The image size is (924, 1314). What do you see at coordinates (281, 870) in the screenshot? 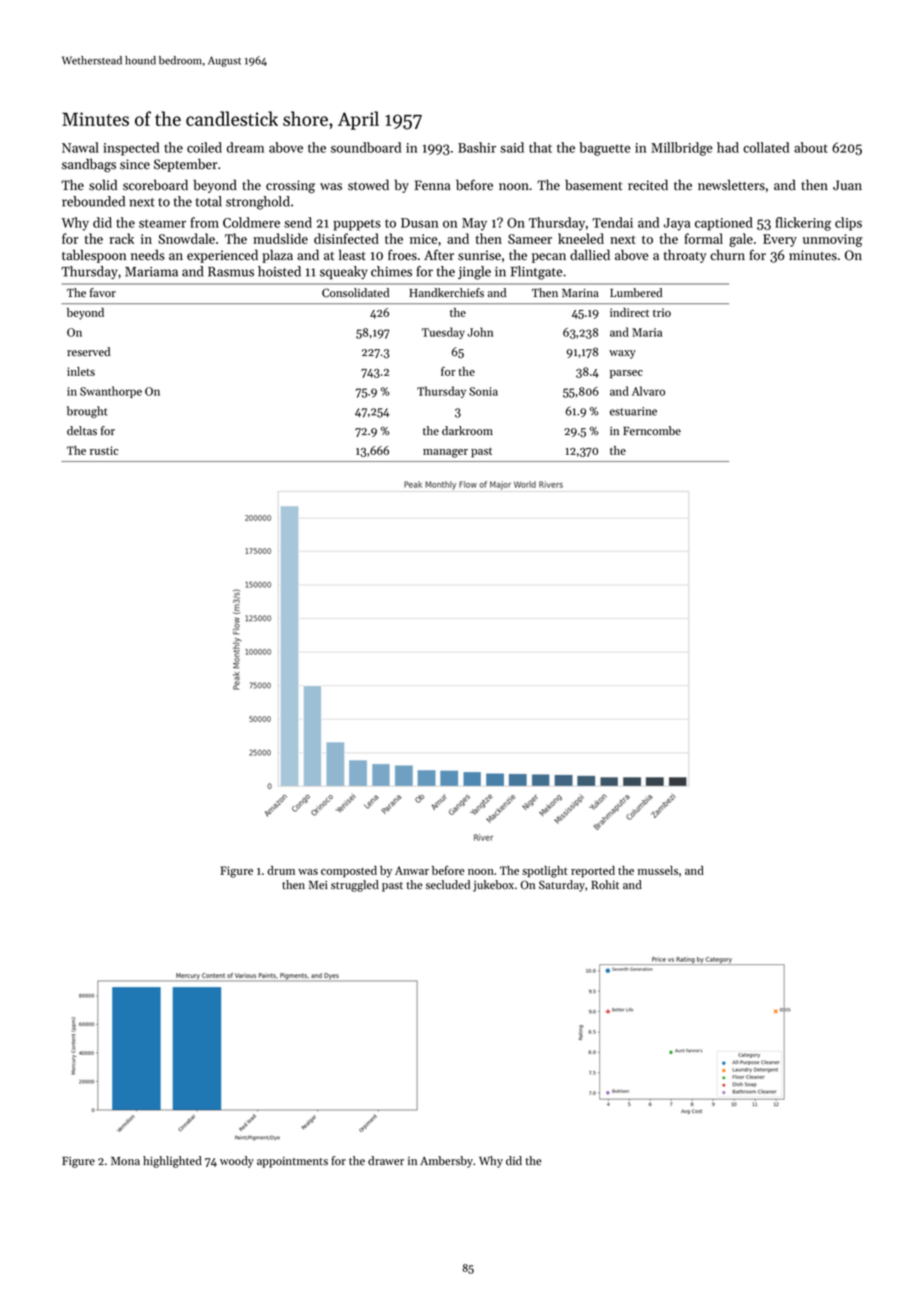
I see `drum` at bounding box center [281, 870].
